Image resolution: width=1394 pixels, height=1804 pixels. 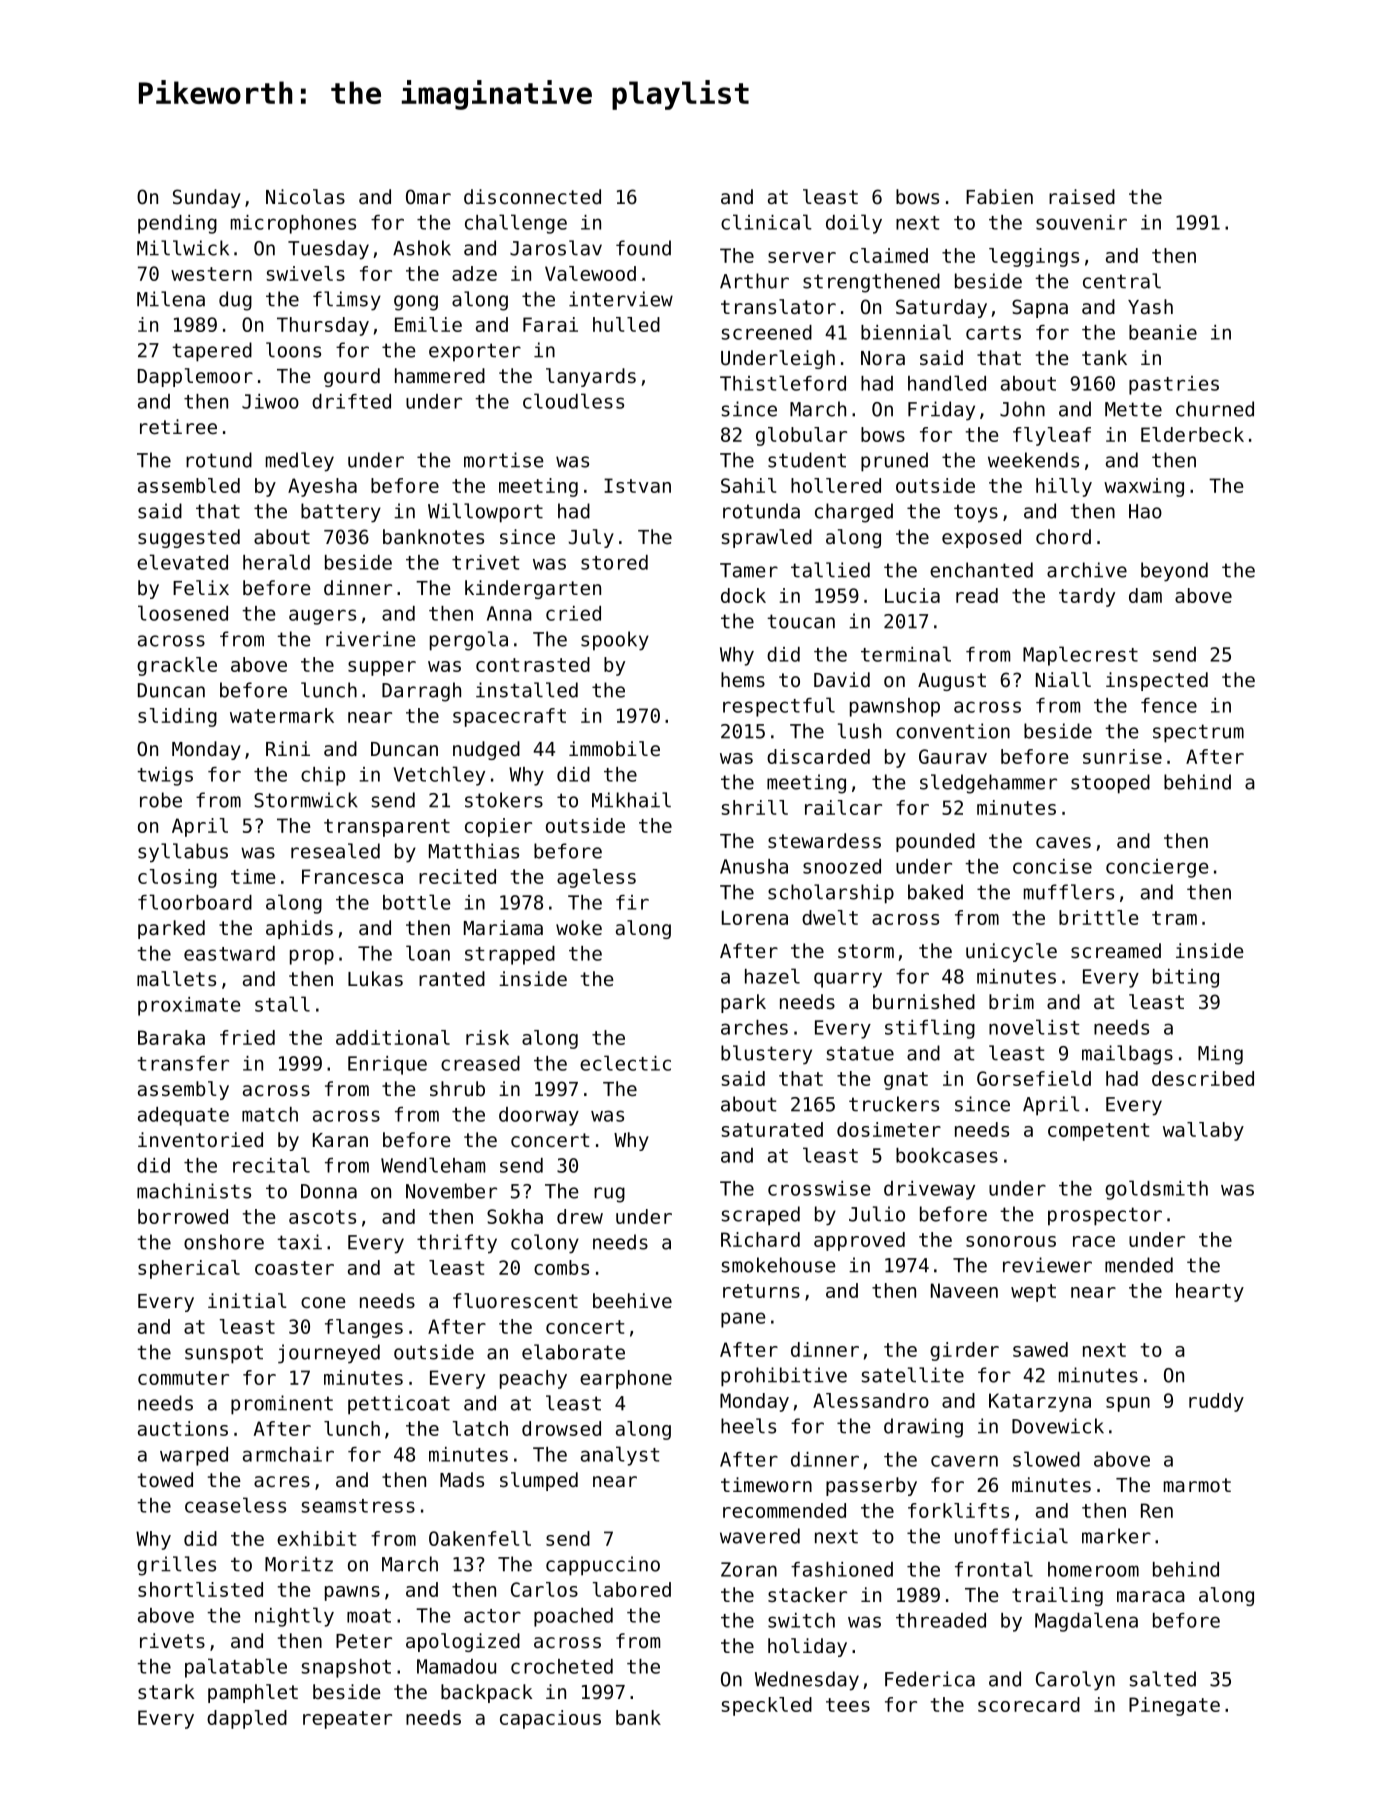 I want to click on disconnected, so click(x=532, y=197).
